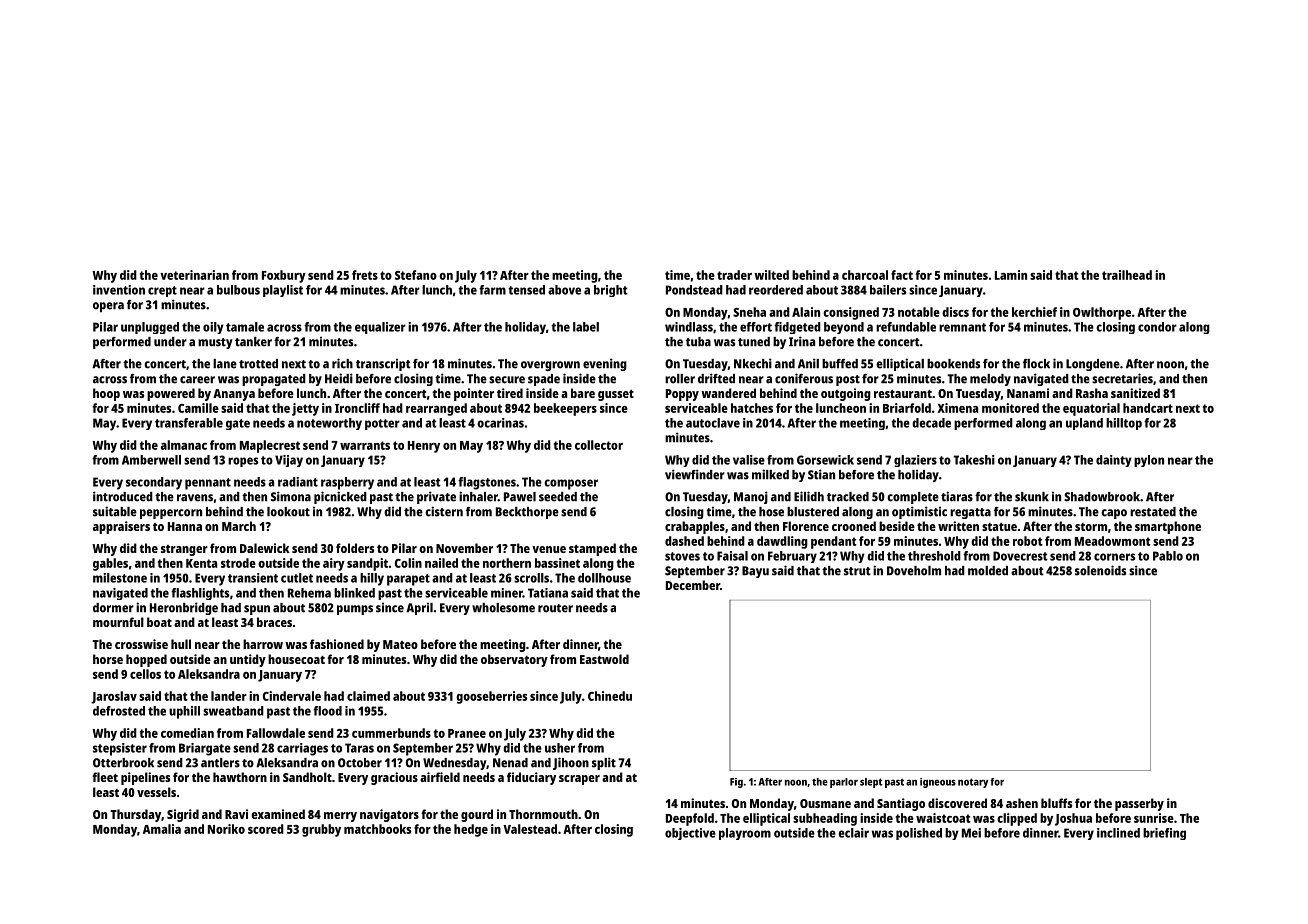 The image size is (1308, 924). What do you see at coordinates (189, 423) in the document?
I see `transferable` at bounding box center [189, 423].
